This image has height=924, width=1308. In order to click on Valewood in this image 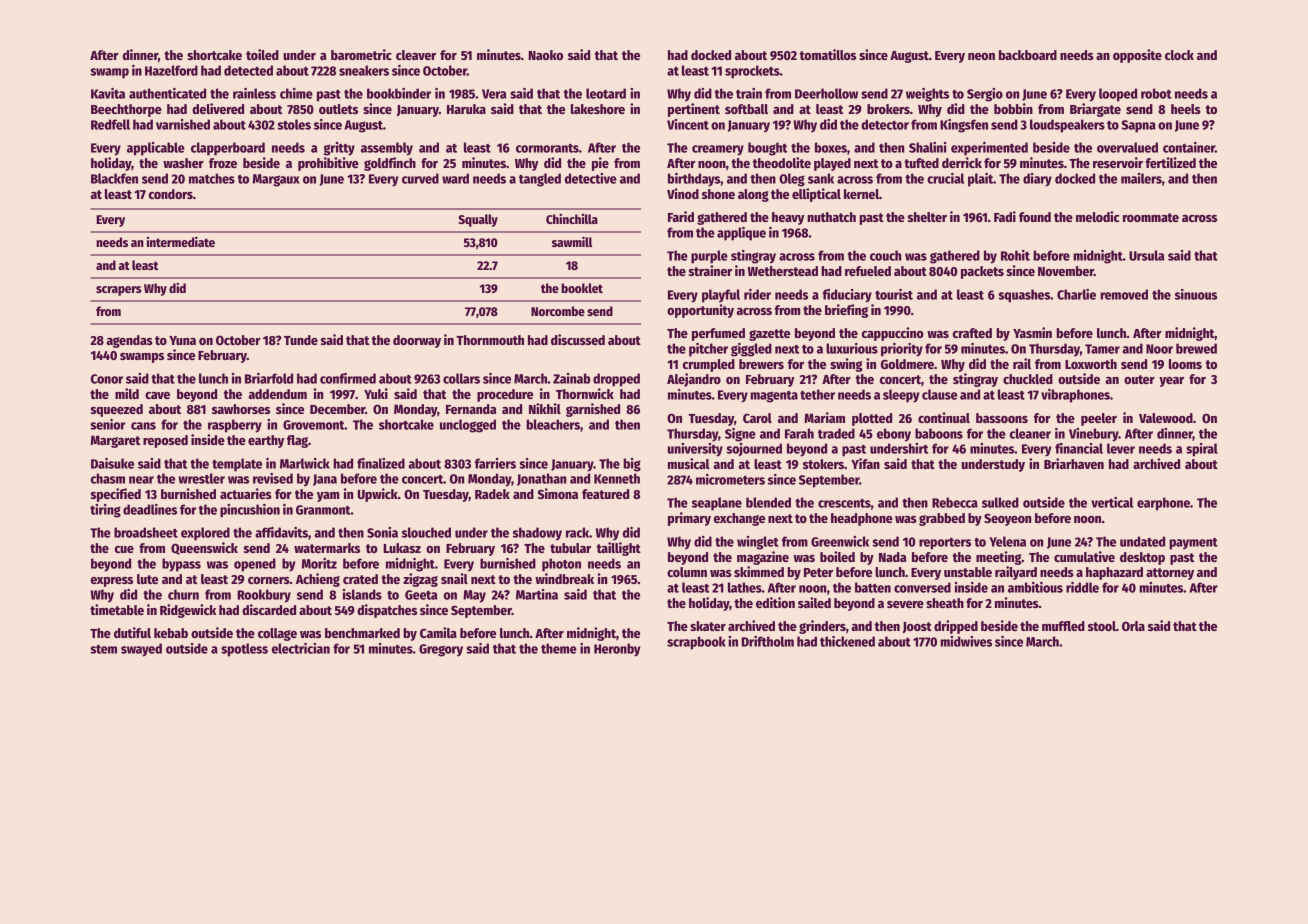, I will do `click(1166, 418)`.
